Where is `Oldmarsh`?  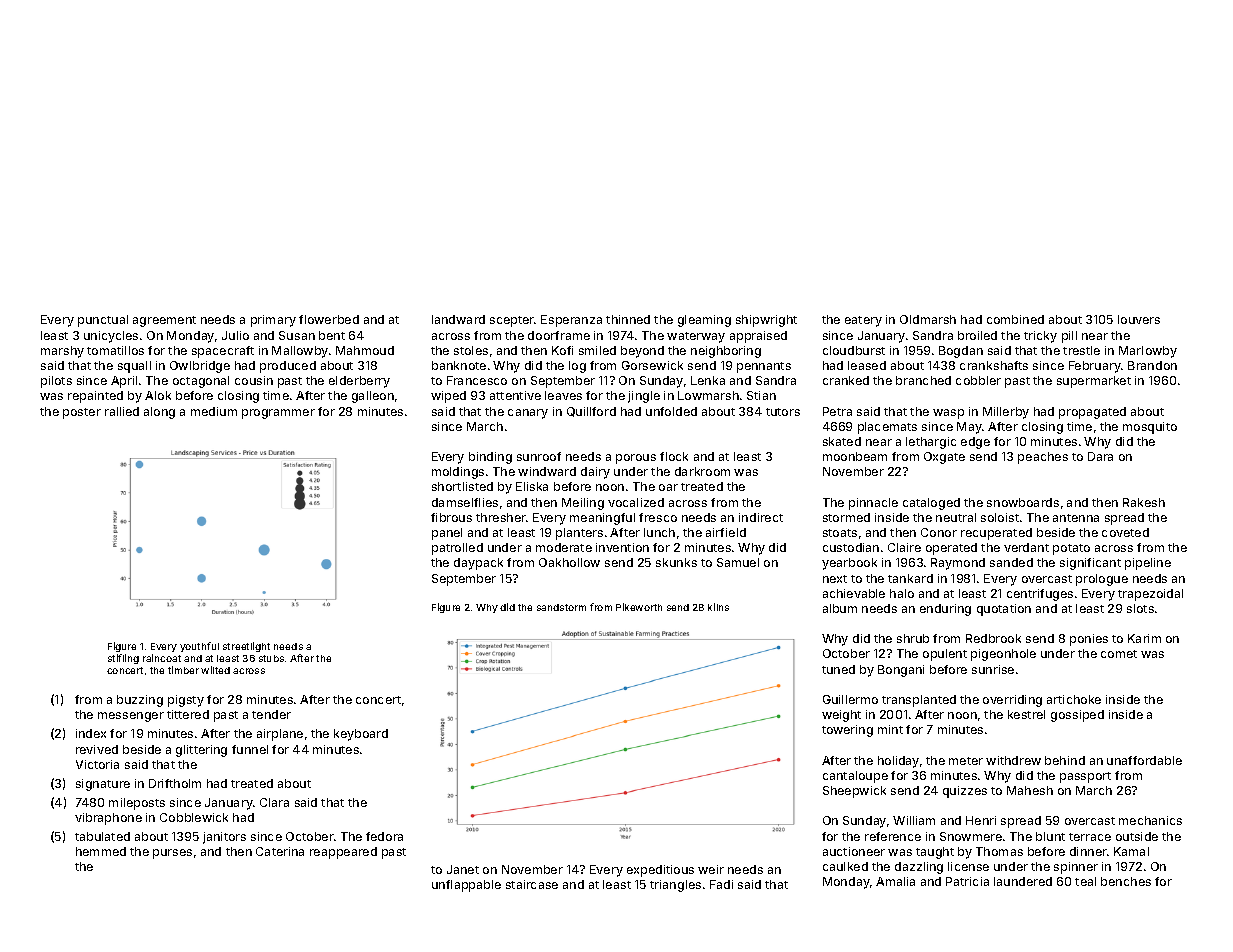
Oldmarsh is located at coordinates (928, 319).
